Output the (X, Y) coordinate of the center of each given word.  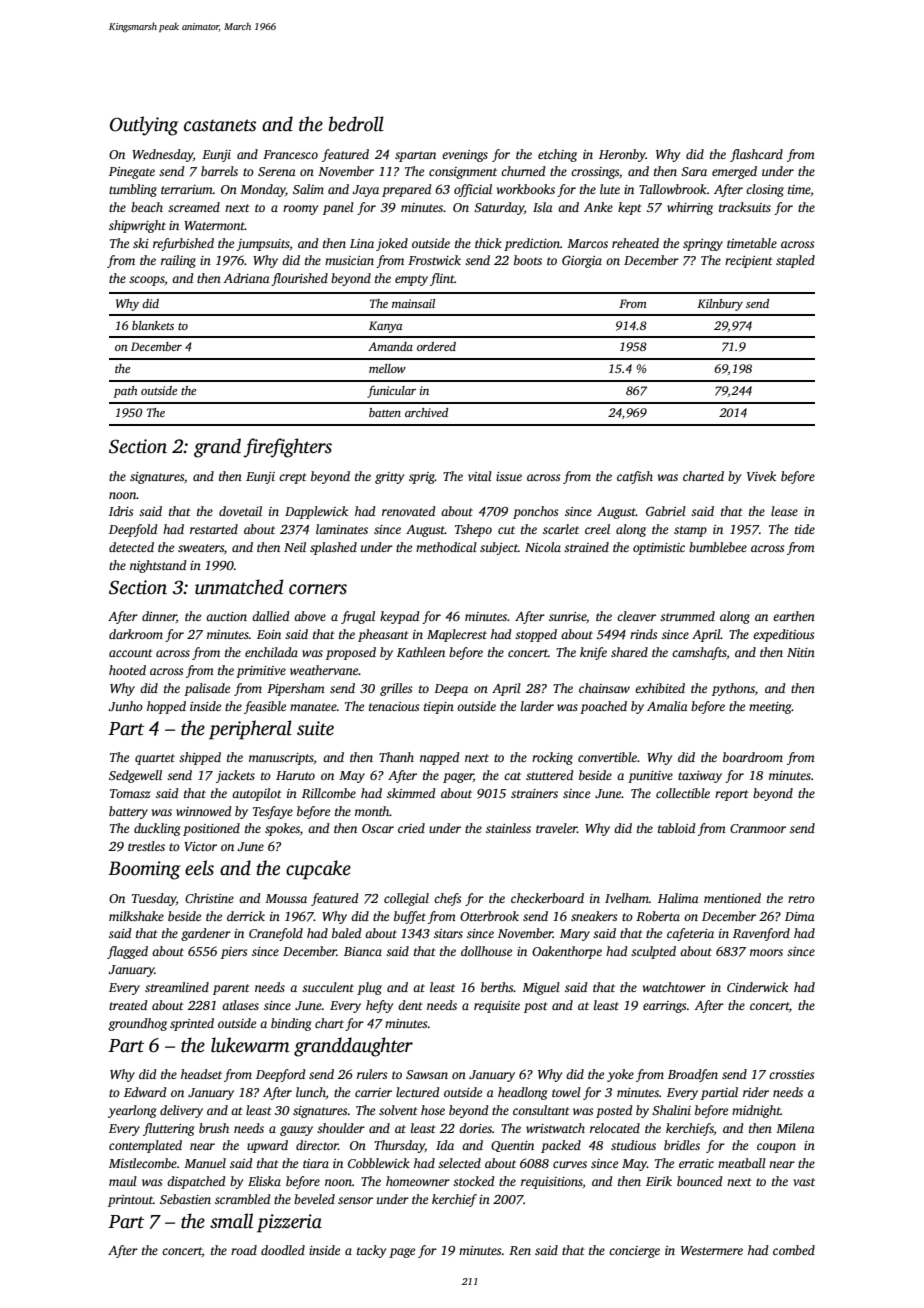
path (125, 392)
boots (528, 260)
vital (480, 476)
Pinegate (132, 173)
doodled (283, 1250)
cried (411, 828)
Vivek (761, 476)
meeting (770, 708)
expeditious (783, 635)
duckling (157, 829)
